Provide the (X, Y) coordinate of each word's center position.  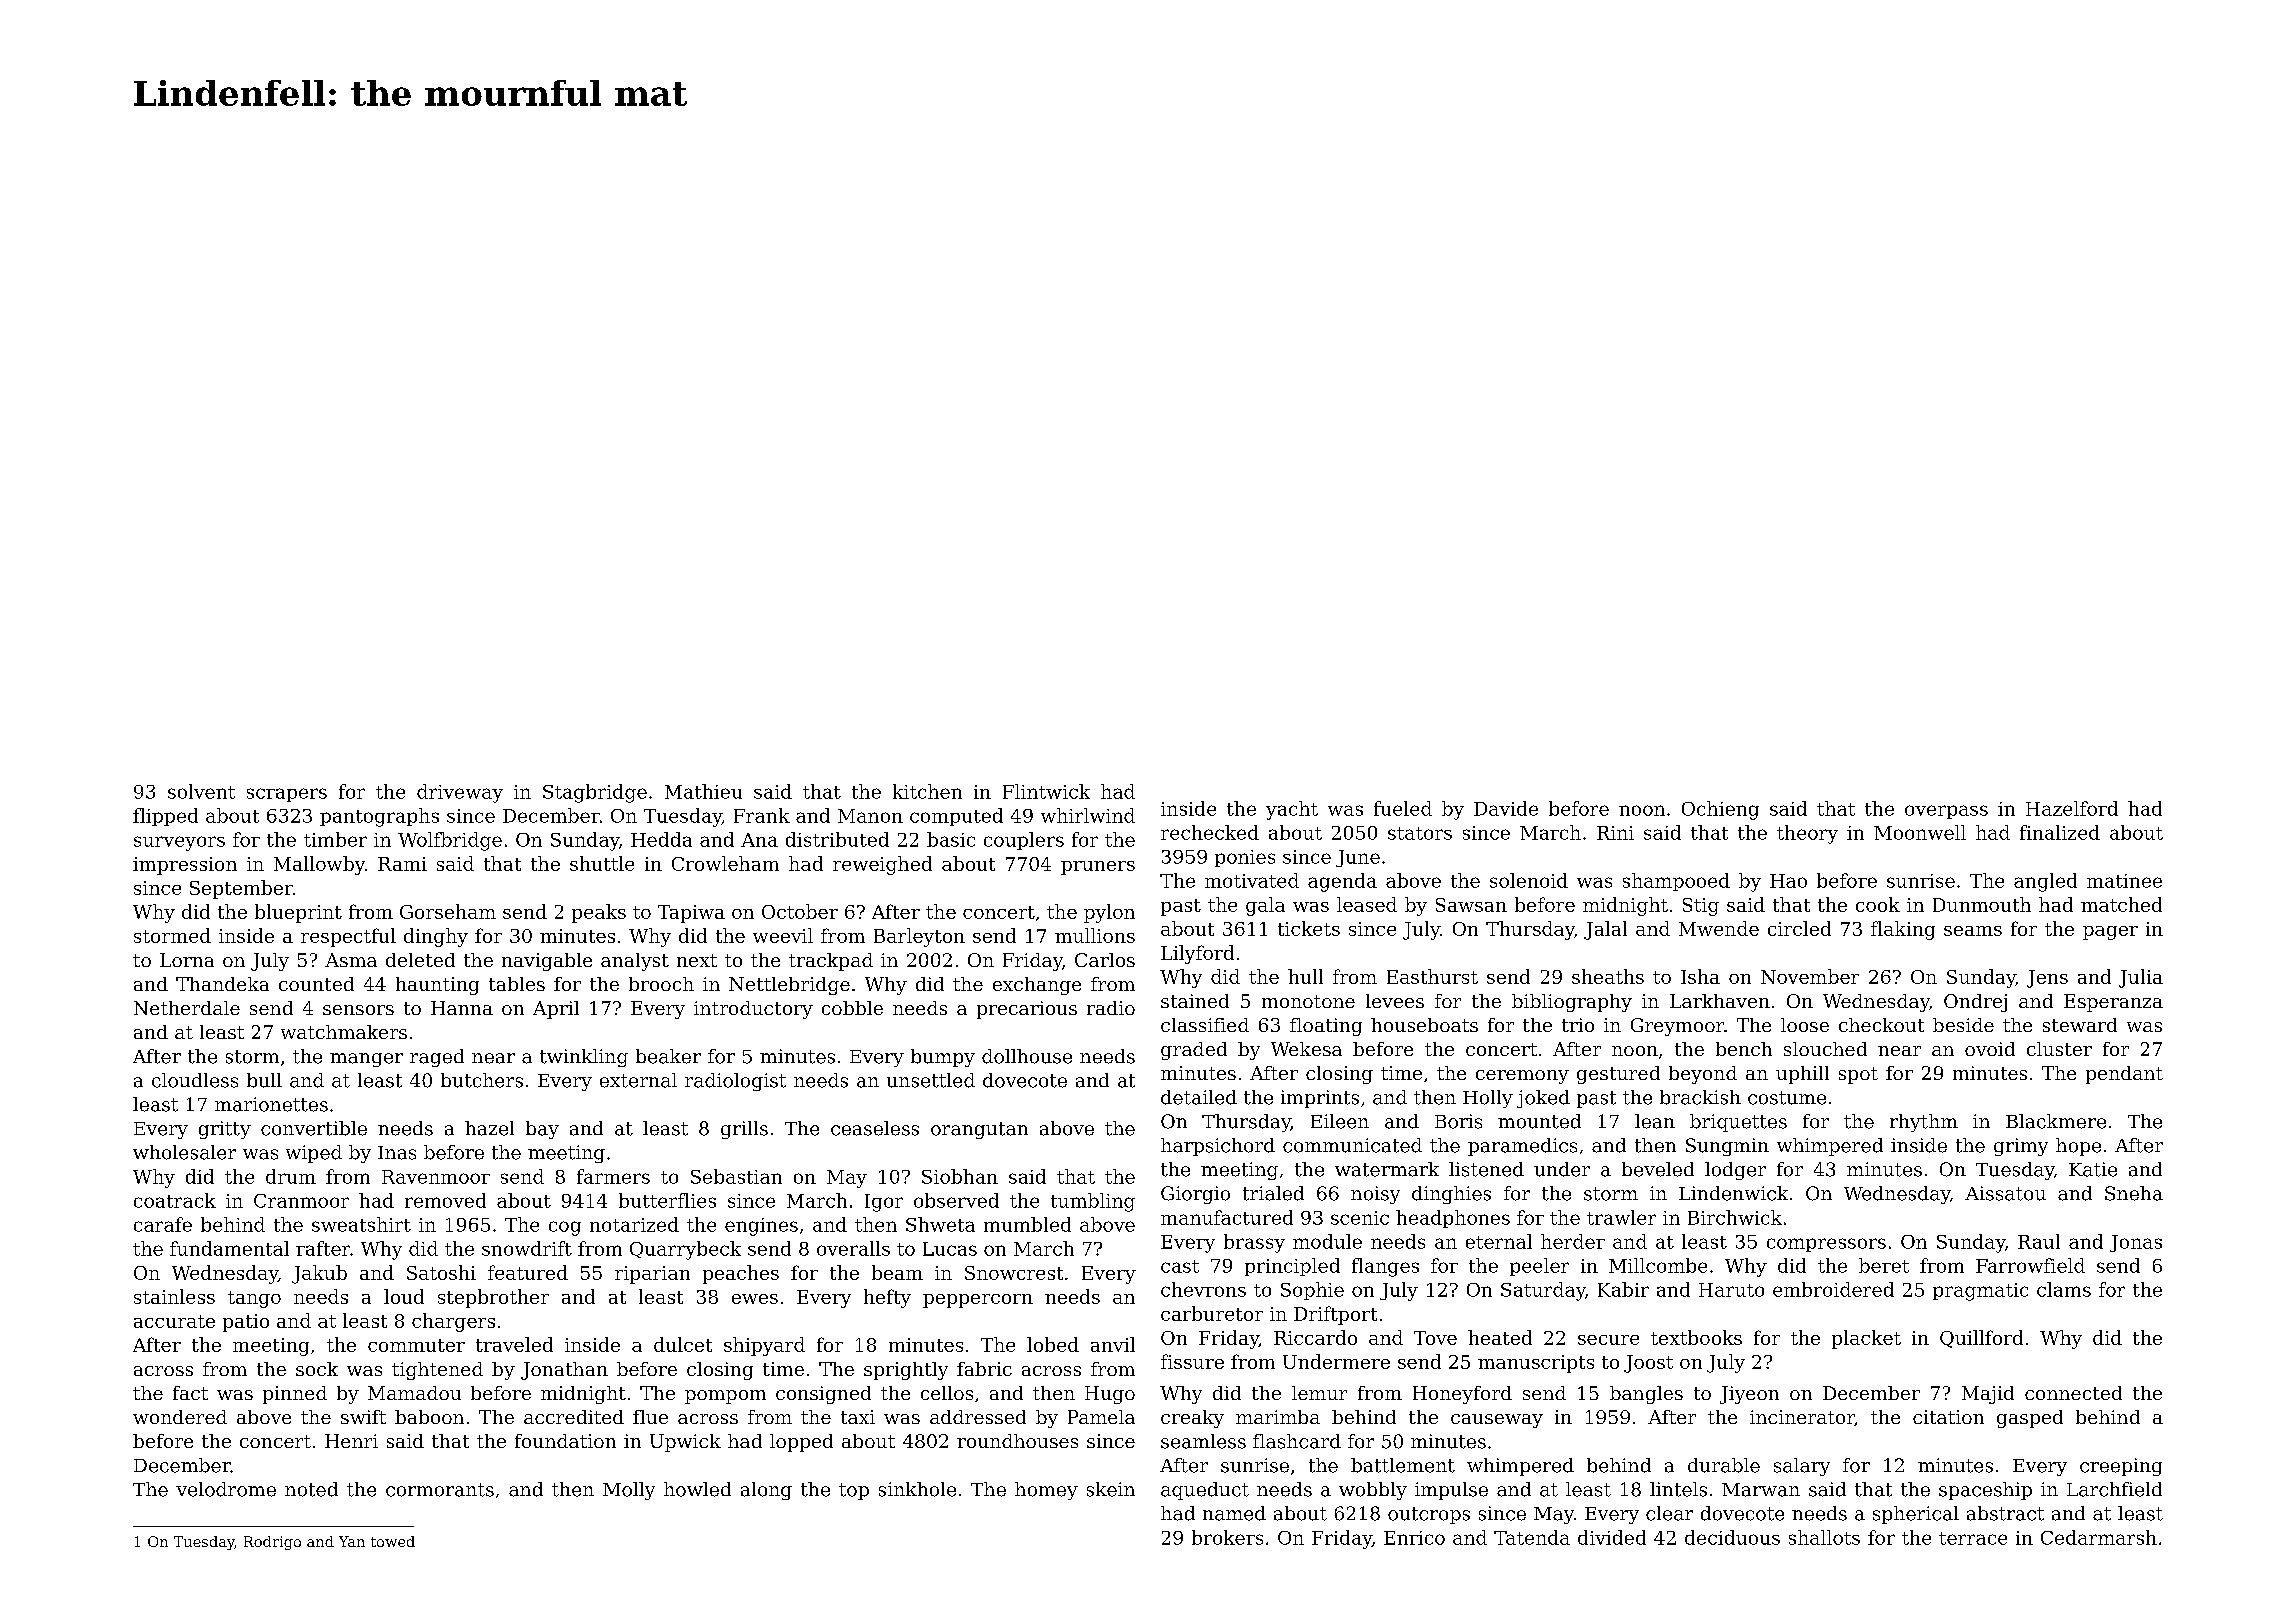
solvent (201, 791)
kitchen (927, 791)
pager (2110, 933)
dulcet (683, 1344)
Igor (884, 1203)
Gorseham (448, 911)
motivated (1252, 880)
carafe (163, 1224)
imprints (1320, 1099)
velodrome (226, 1489)
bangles (1646, 1395)
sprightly (906, 1371)
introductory (753, 1010)
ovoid (1990, 1049)
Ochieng (1720, 810)
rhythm (1924, 1123)
